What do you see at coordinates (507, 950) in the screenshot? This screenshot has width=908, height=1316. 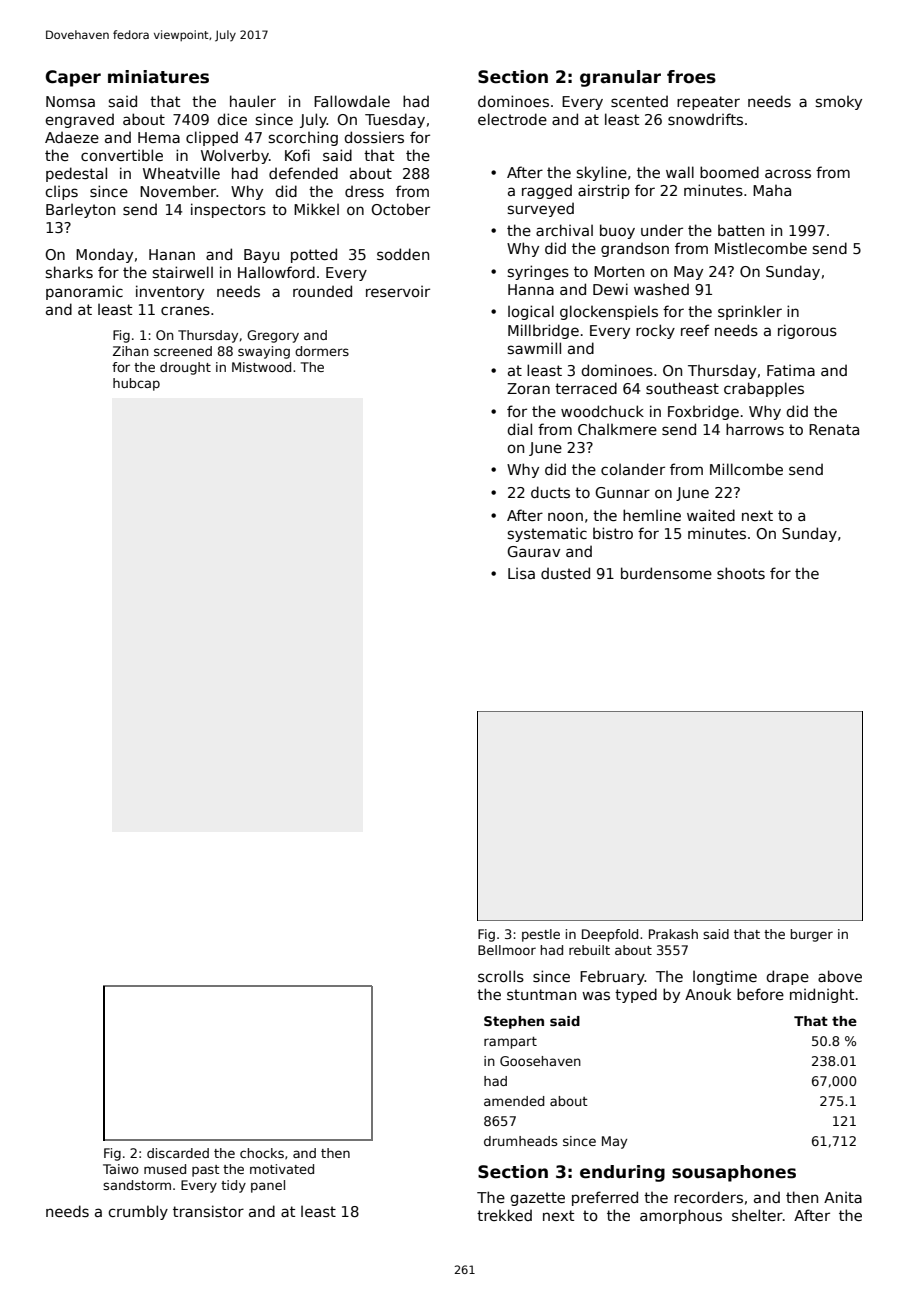 I see `Bellmoor` at bounding box center [507, 950].
